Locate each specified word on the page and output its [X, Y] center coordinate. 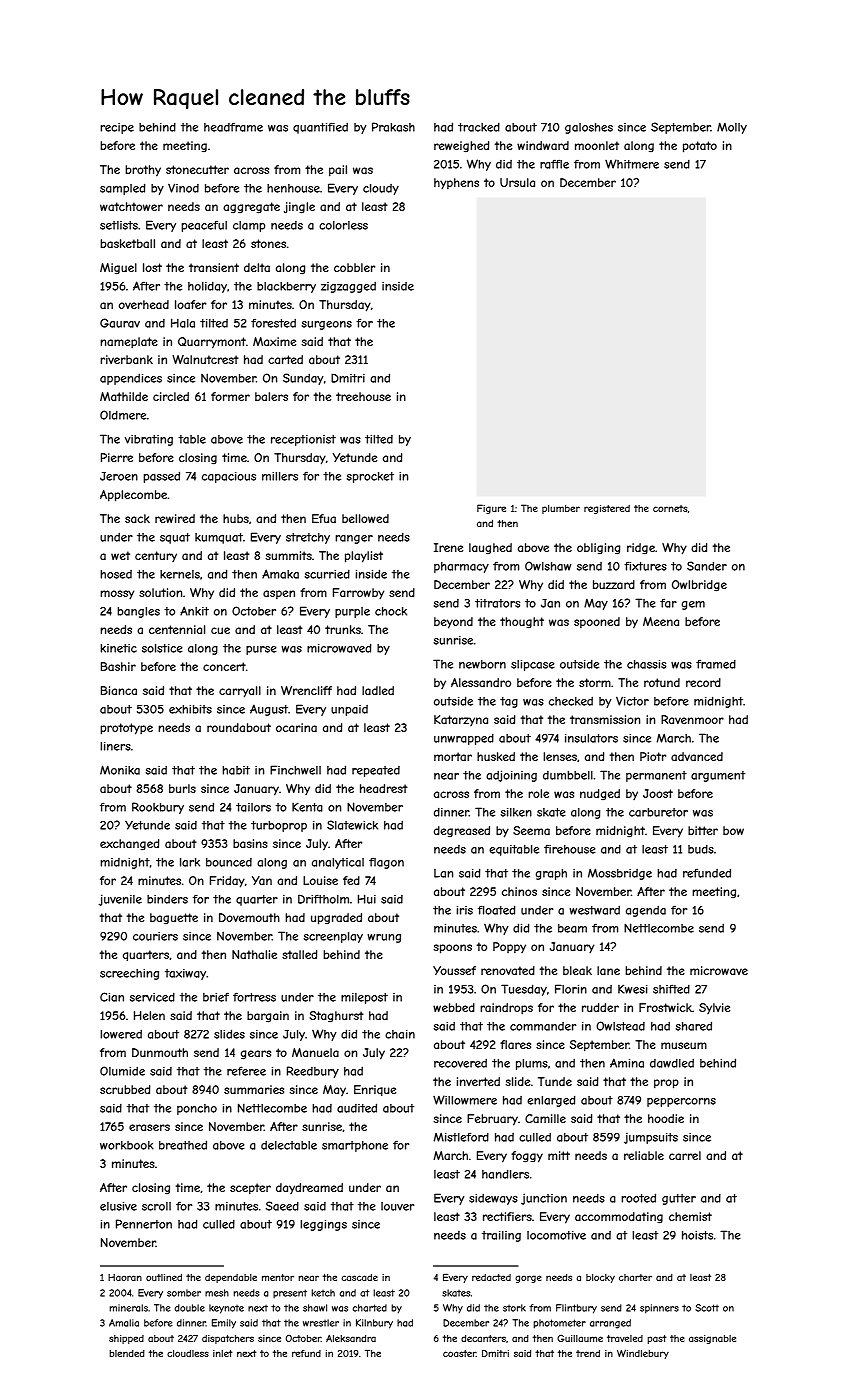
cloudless [188, 1353]
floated [496, 910]
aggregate [251, 208]
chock [391, 611]
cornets [670, 508]
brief [216, 997]
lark [190, 862]
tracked [479, 127]
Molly [732, 128]
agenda [646, 911]
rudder [600, 1007]
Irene [448, 547]
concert [224, 666]
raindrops [506, 1009]
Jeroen [119, 476]
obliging [598, 549]
